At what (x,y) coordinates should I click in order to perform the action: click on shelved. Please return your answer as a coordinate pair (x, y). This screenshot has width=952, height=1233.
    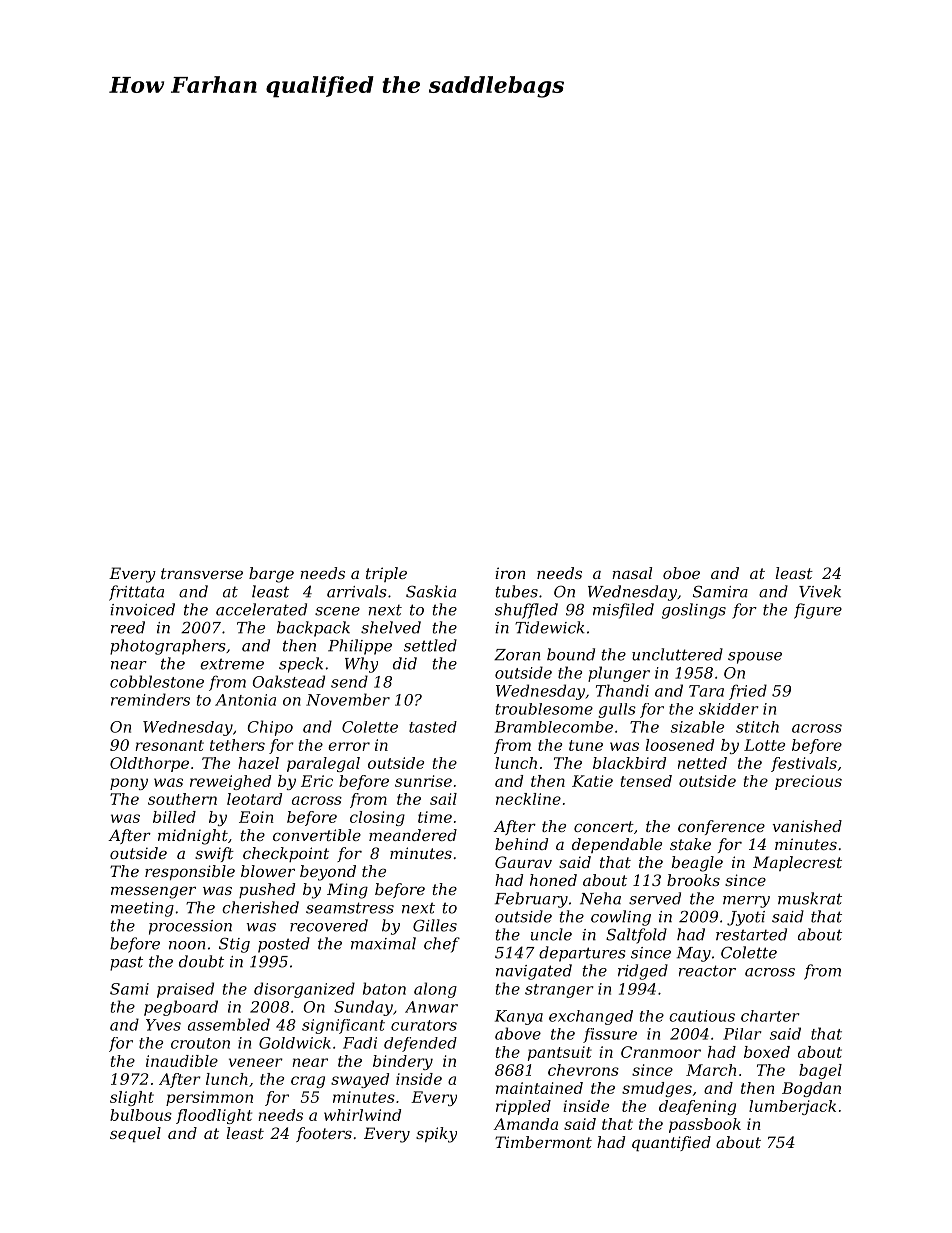
    Looking at the image, I should click on (391, 627).
